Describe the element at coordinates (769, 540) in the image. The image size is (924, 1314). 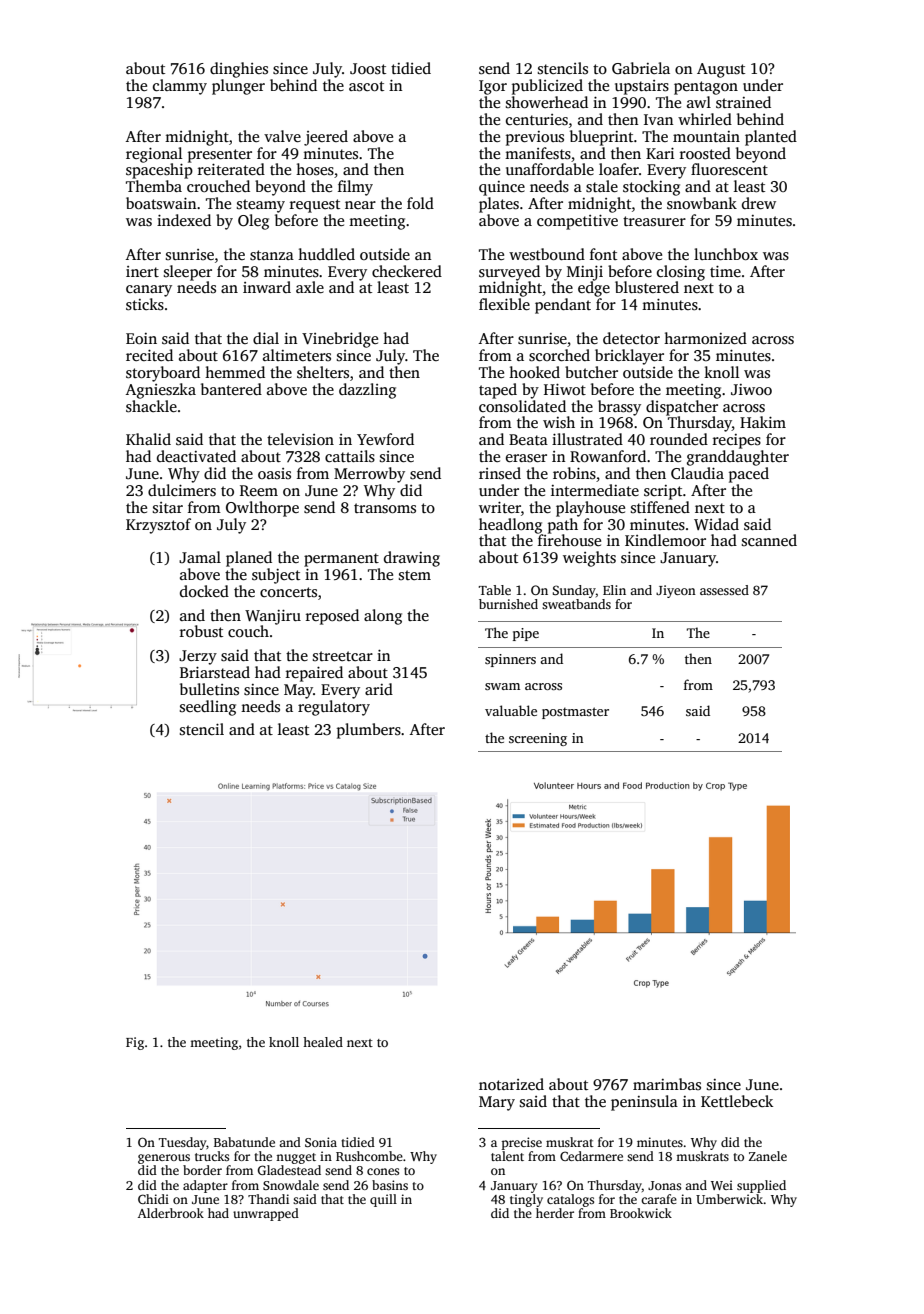
I see `scanned` at that location.
